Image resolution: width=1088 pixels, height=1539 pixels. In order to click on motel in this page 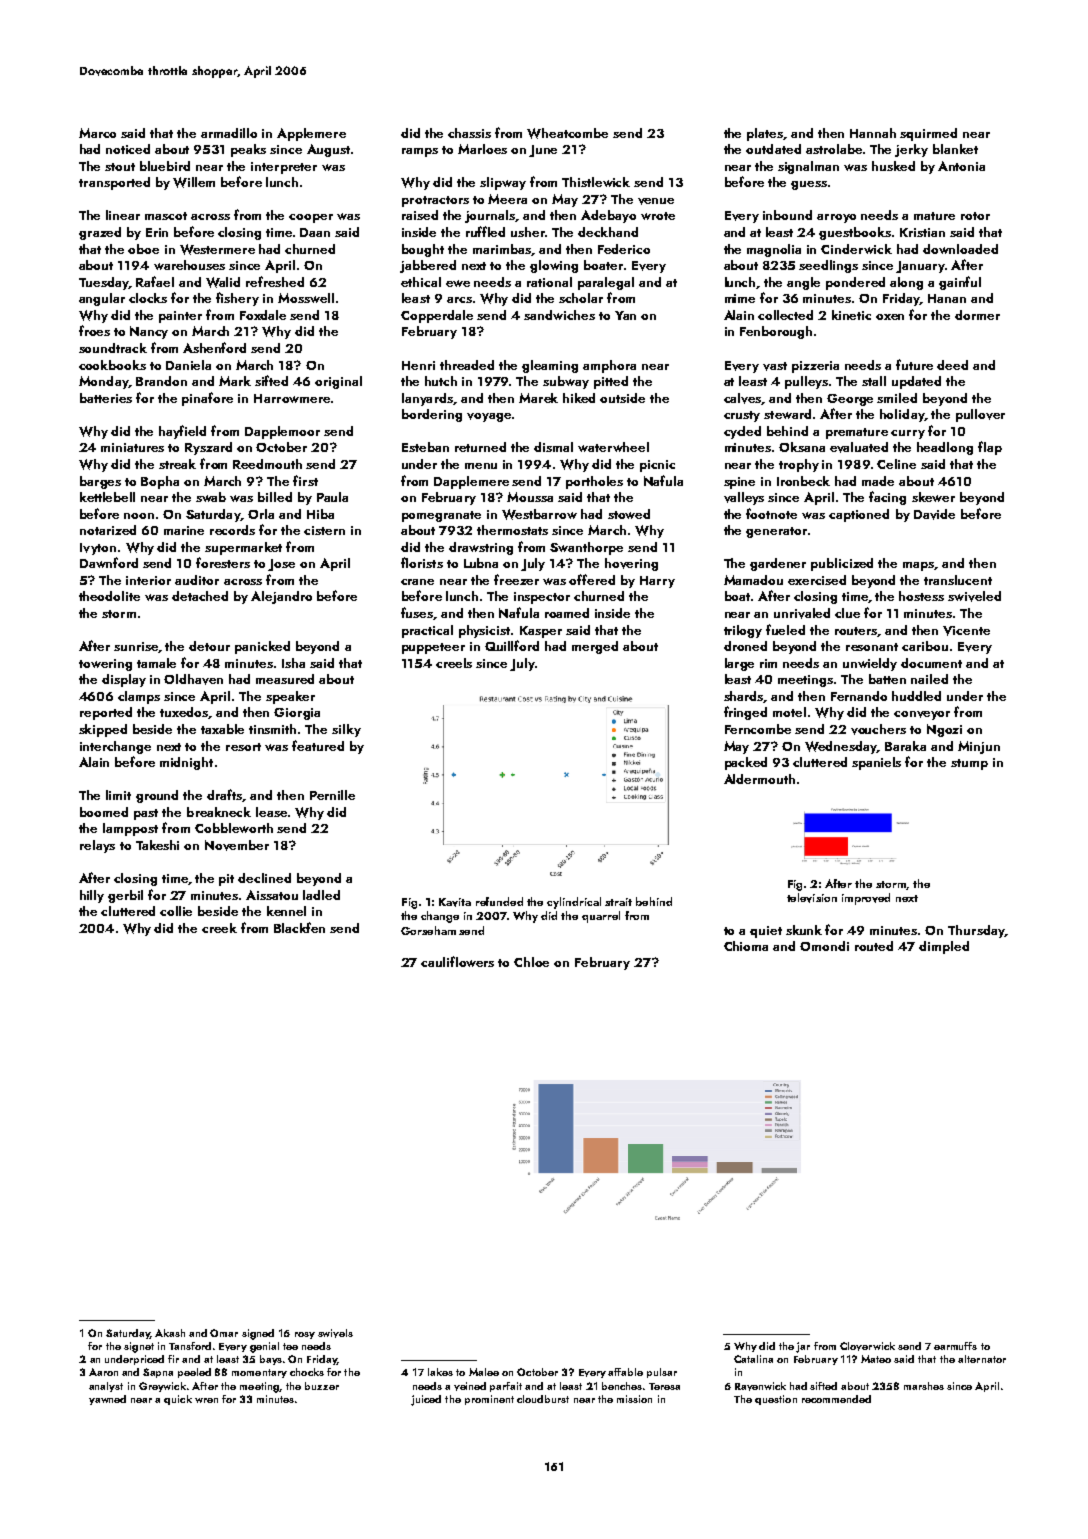, I will do `click(789, 712)`.
